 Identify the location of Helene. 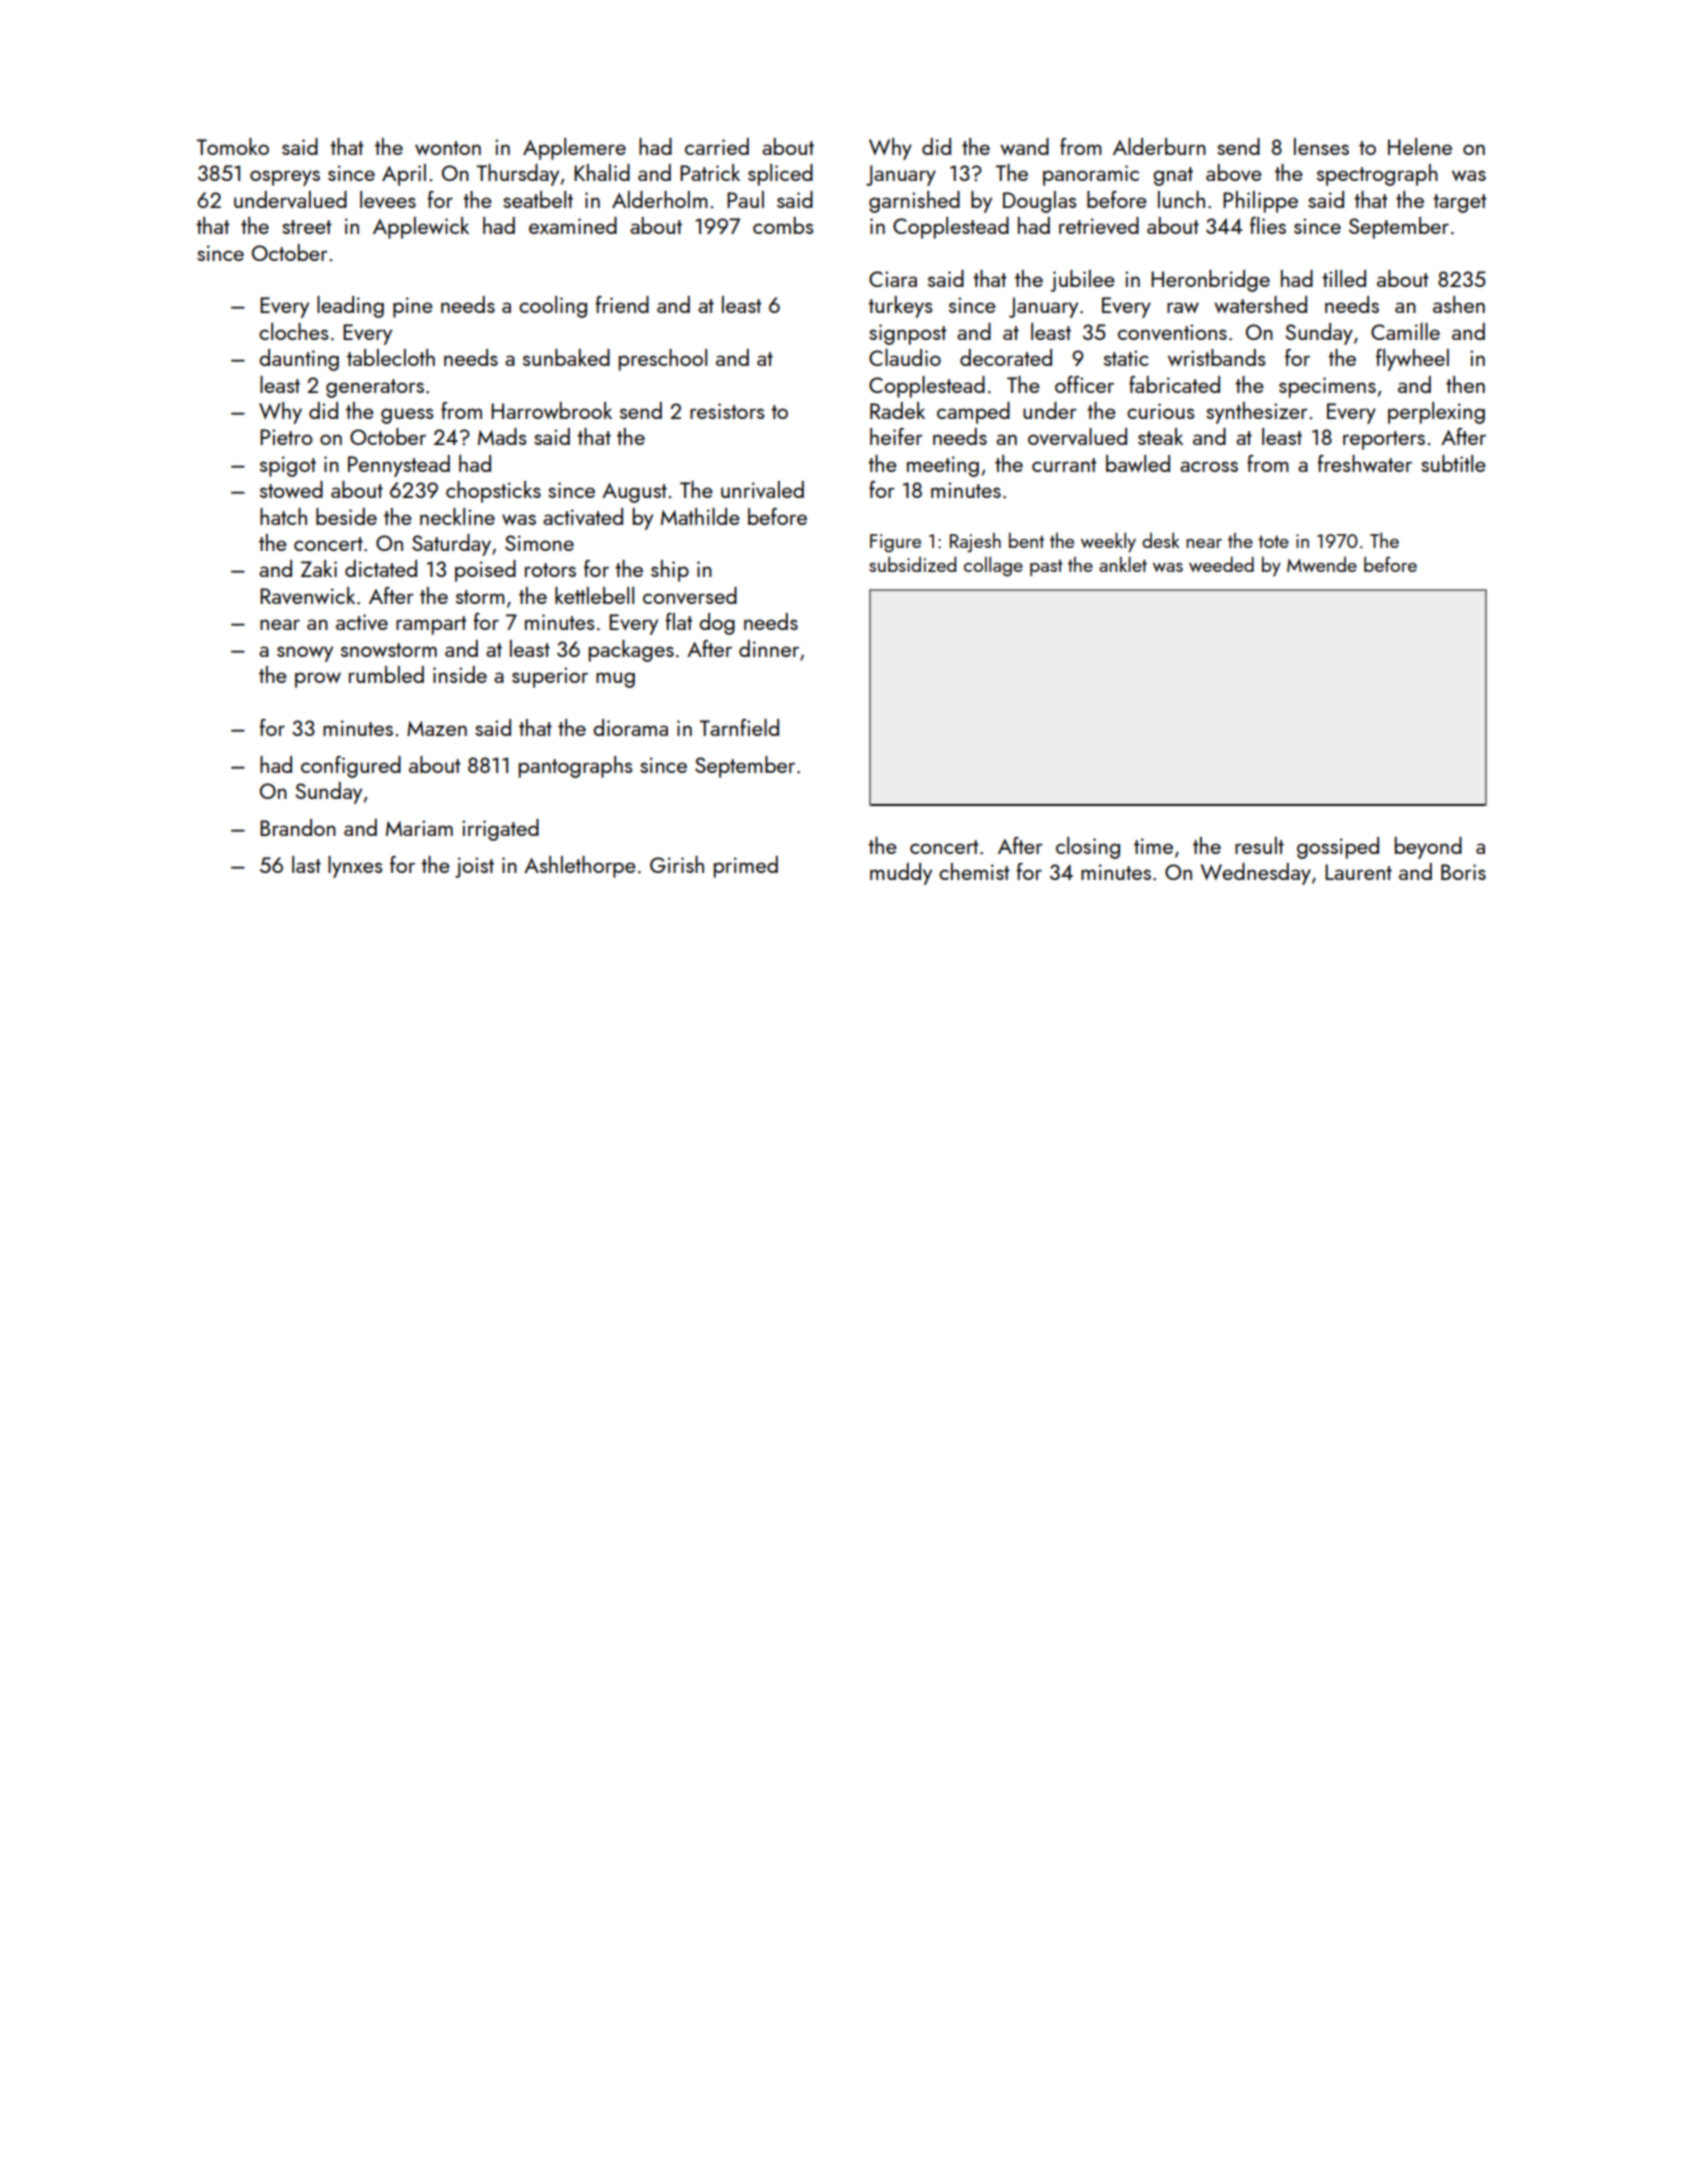
(1420, 146).
